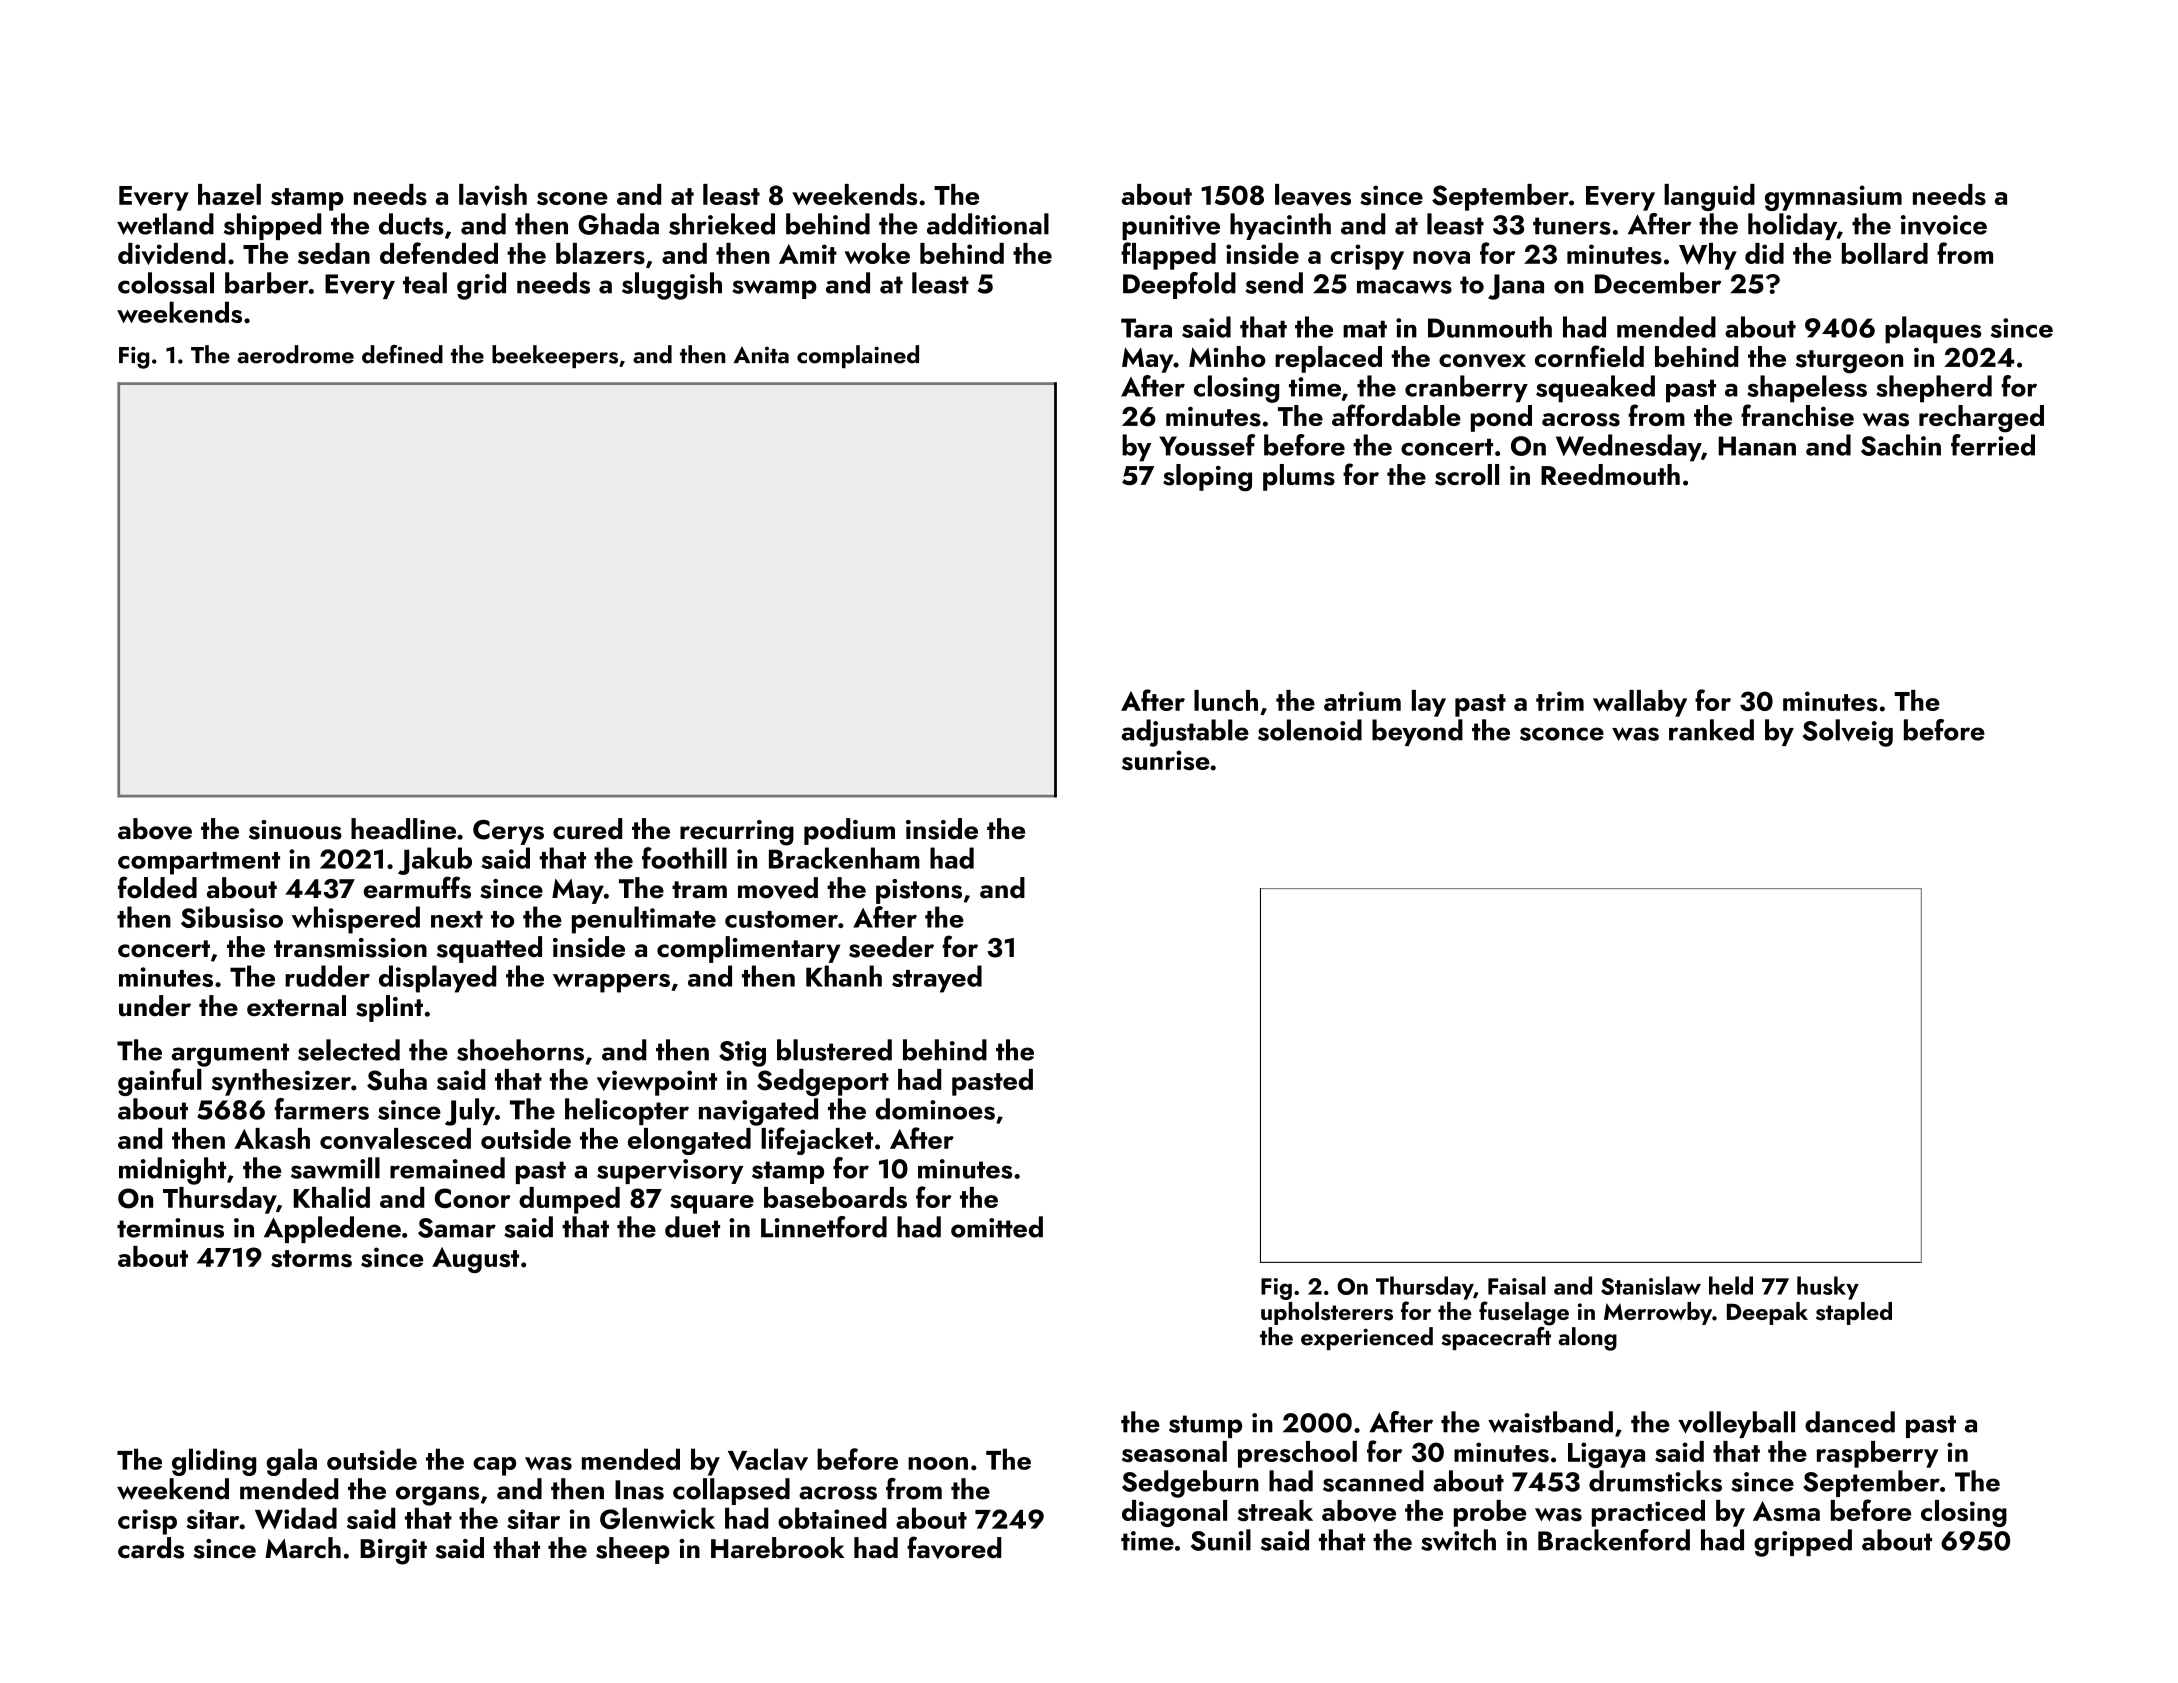 Image resolution: width=2178 pixels, height=1683 pixels. Describe the element at coordinates (1313, 195) in the document. I see `leaves` at that location.
